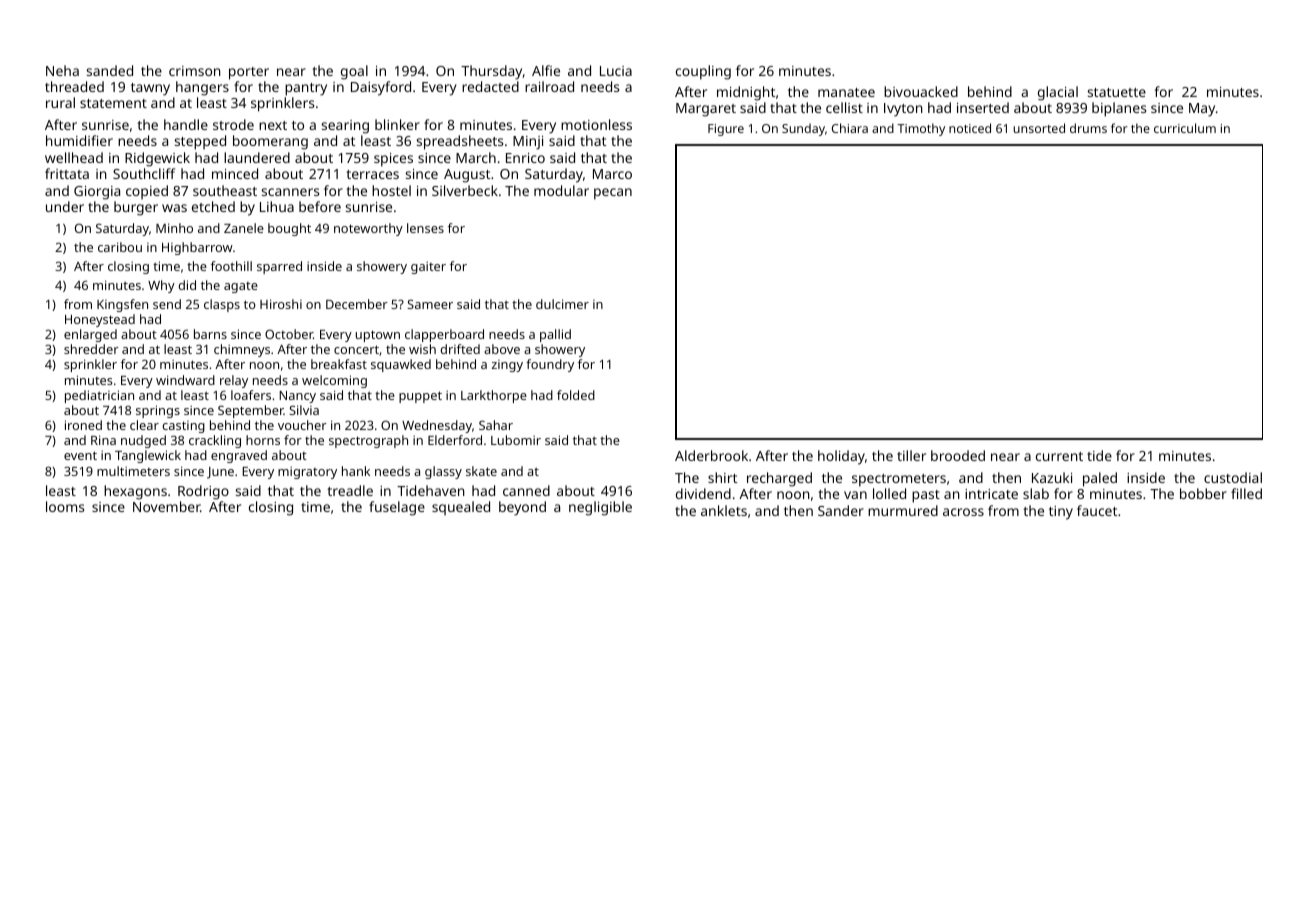  Describe the element at coordinates (161, 286) in the screenshot. I see `Why` at that location.
